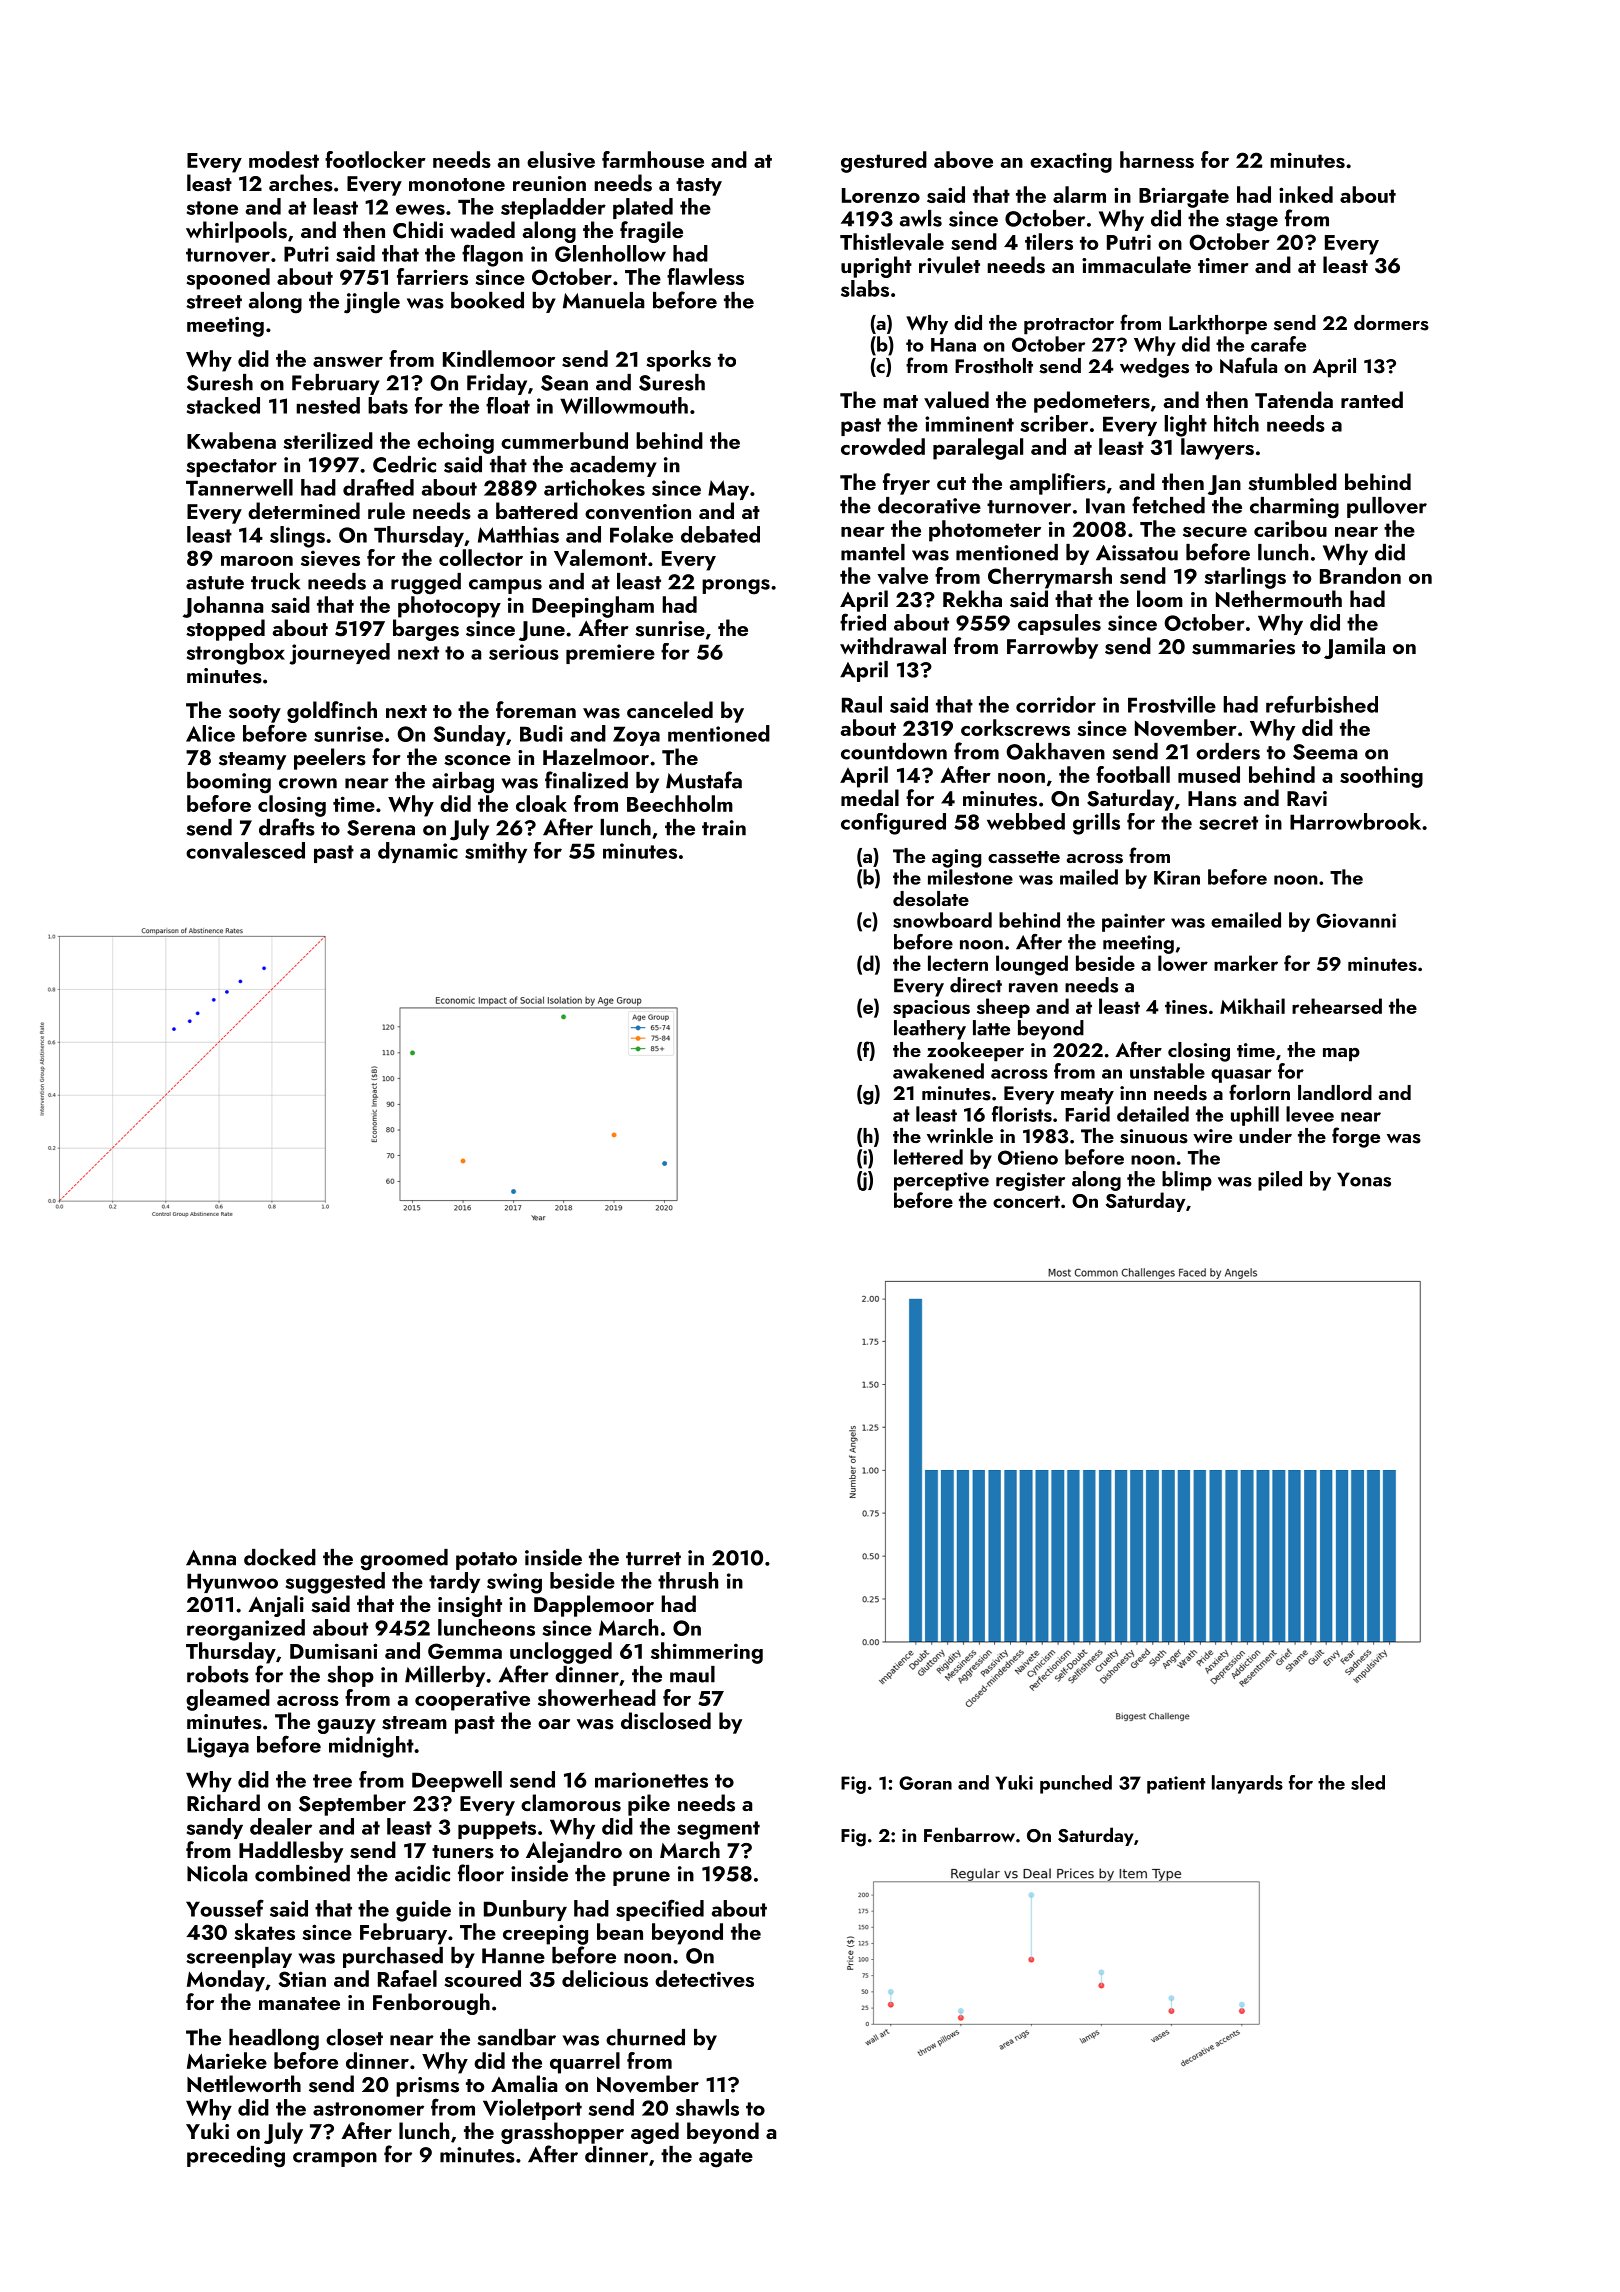 Image resolution: width=1620 pixels, height=2292 pixels. Describe the element at coordinates (381, 828) in the screenshot. I see `Serena` at that location.
